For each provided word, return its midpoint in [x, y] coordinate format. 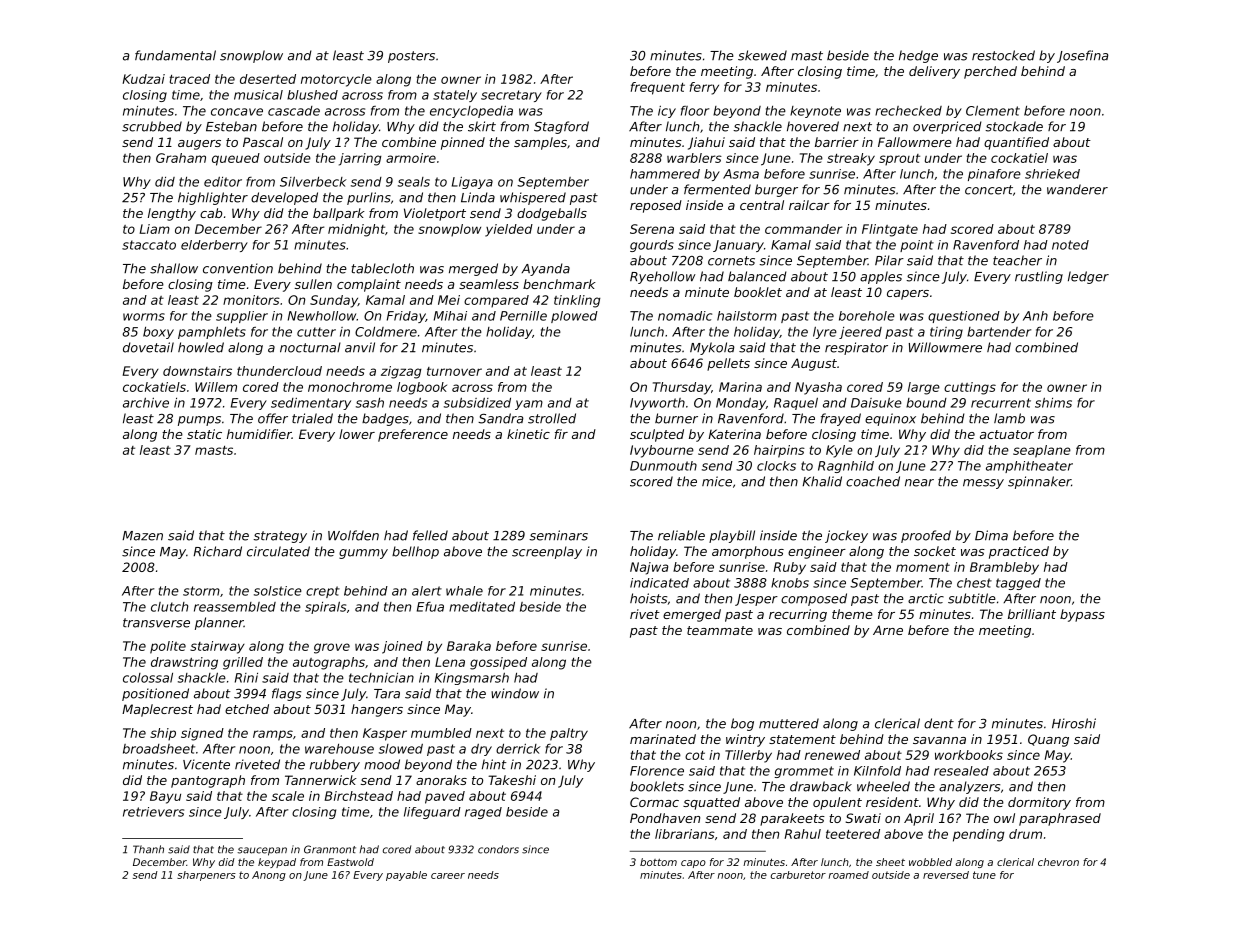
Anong [269, 876]
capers [908, 295]
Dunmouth [663, 466]
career [448, 876]
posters [411, 57]
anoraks [441, 780]
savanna [939, 740]
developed [284, 198]
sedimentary [311, 404]
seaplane [1042, 451]
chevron [1058, 862]
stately [455, 96]
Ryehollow [663, 277]
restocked [1003, 55]
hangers [377, 710]
